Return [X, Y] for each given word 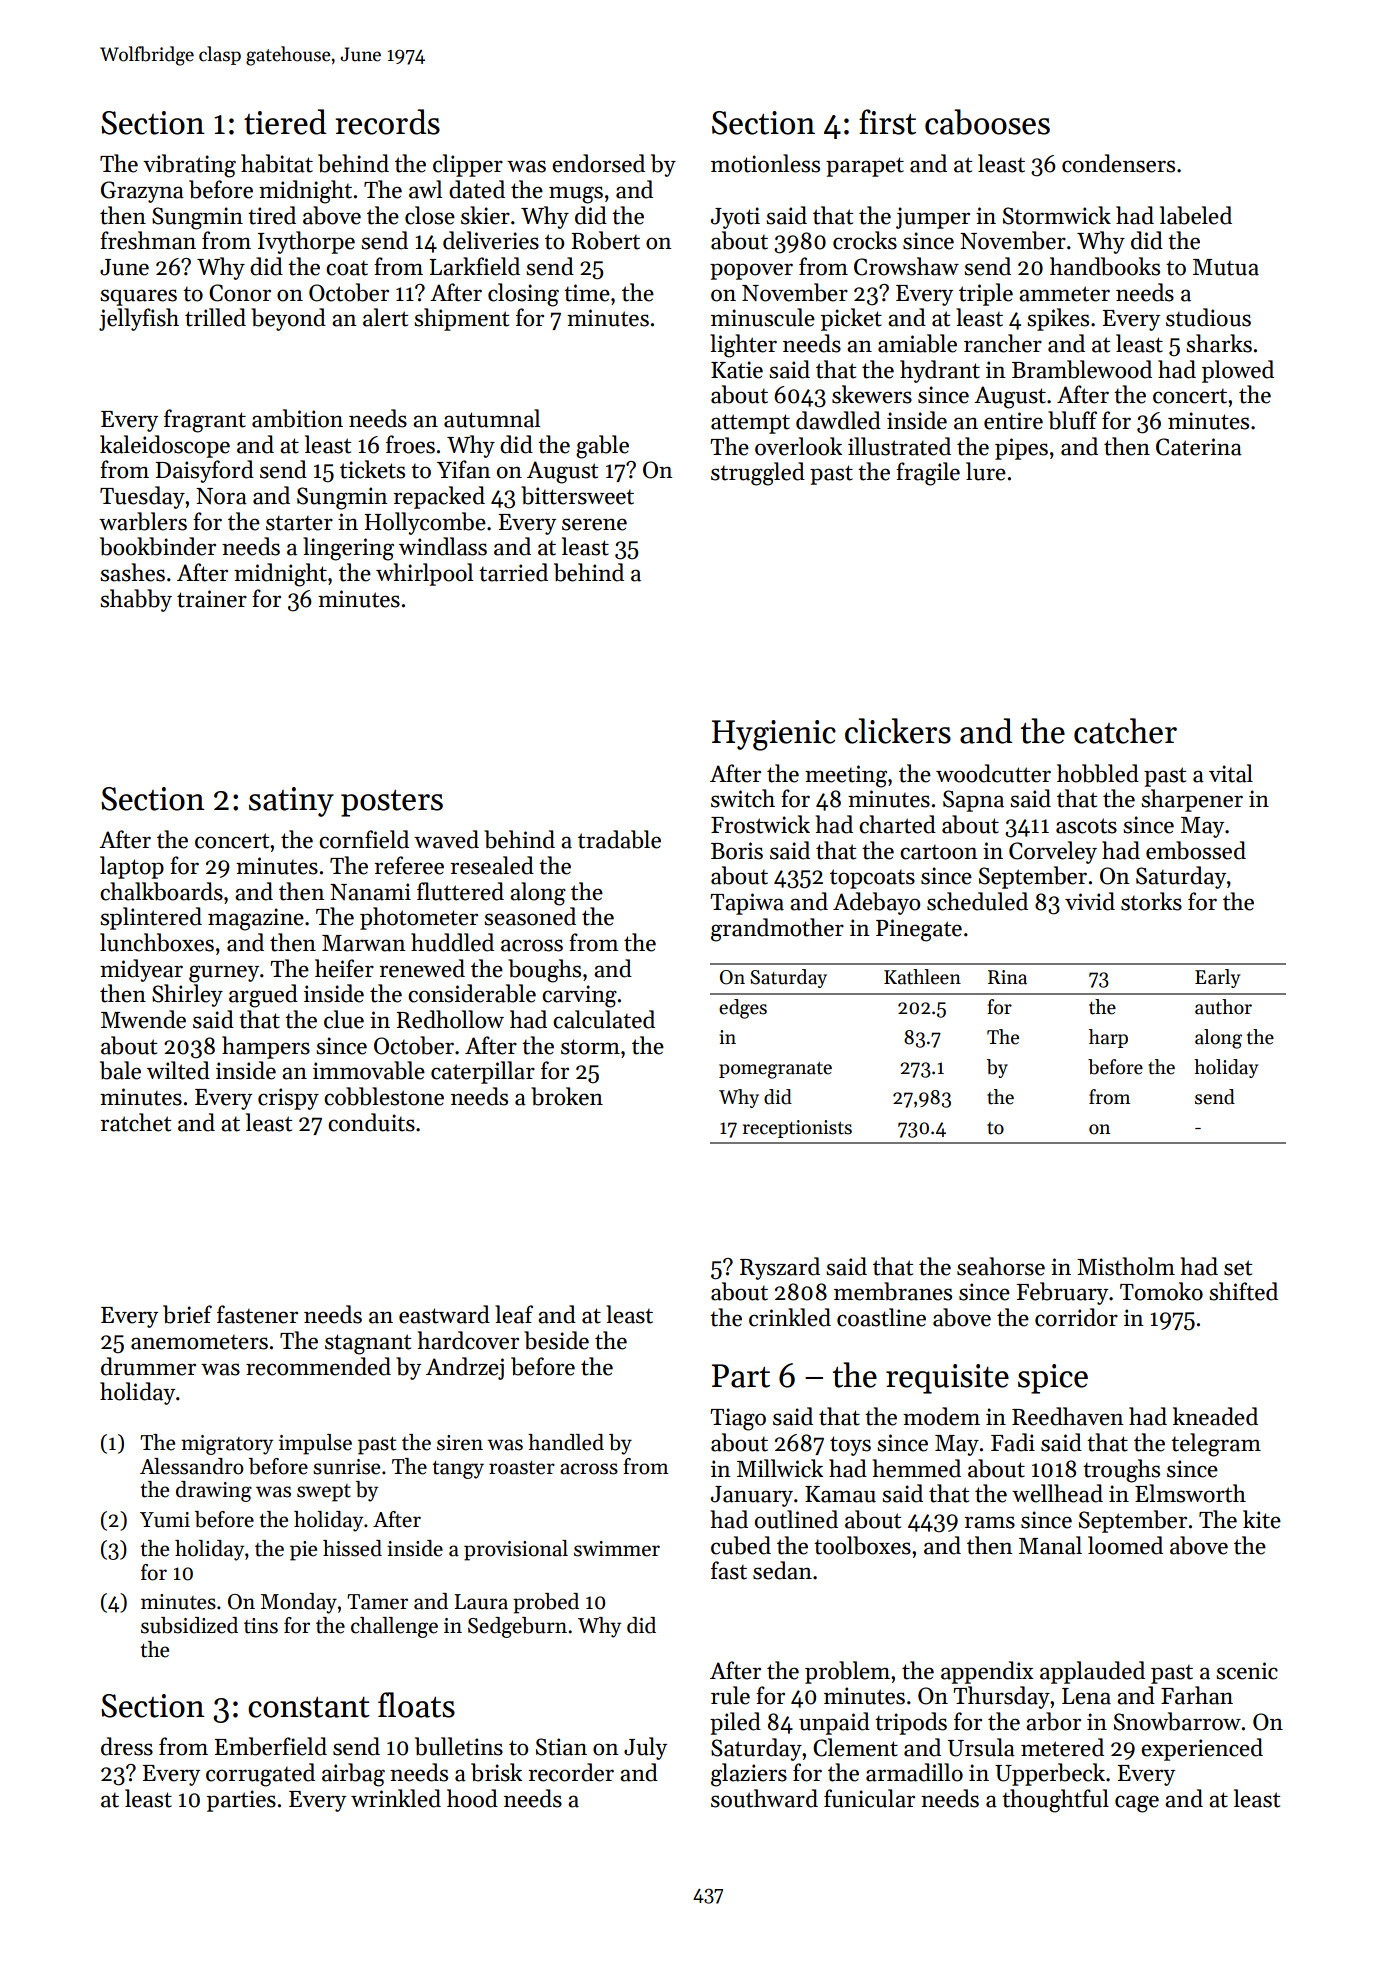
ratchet [135, 1122]
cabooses [987, 122]
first [887, 122]
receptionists [797, 1129]
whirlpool [424, 574]
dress [127, 1746]
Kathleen [922, 977]
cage [1137, 1804]
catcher [1125, 731]
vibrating [189, 166]
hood [472, 1798]
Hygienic [774, 735]
